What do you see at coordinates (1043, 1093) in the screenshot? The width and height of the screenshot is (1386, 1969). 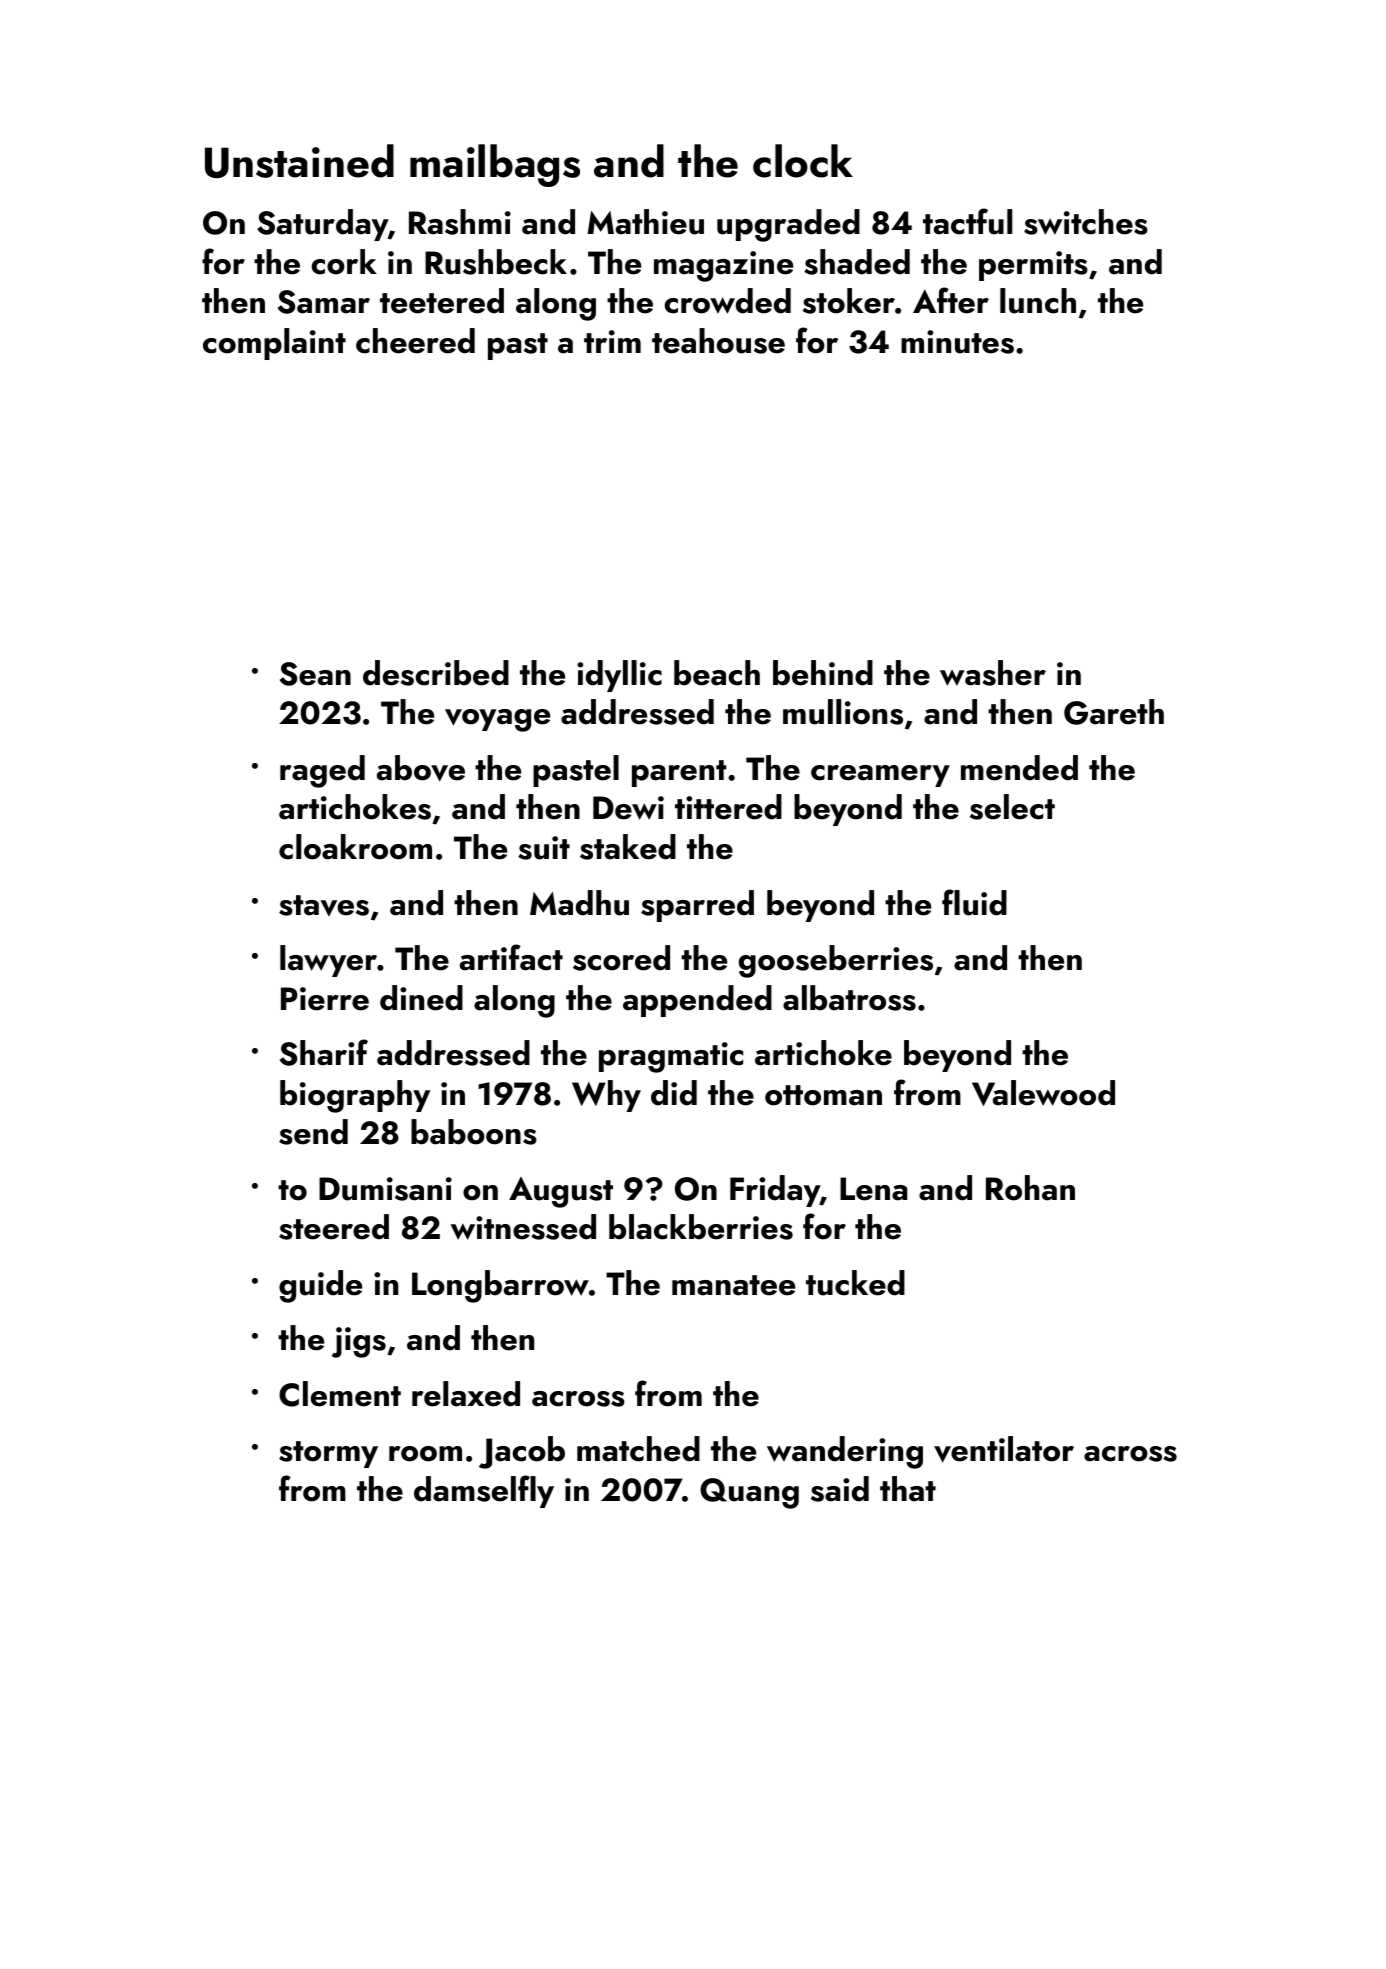 I see `Valewood` at bounding box center [1043, 1093].
